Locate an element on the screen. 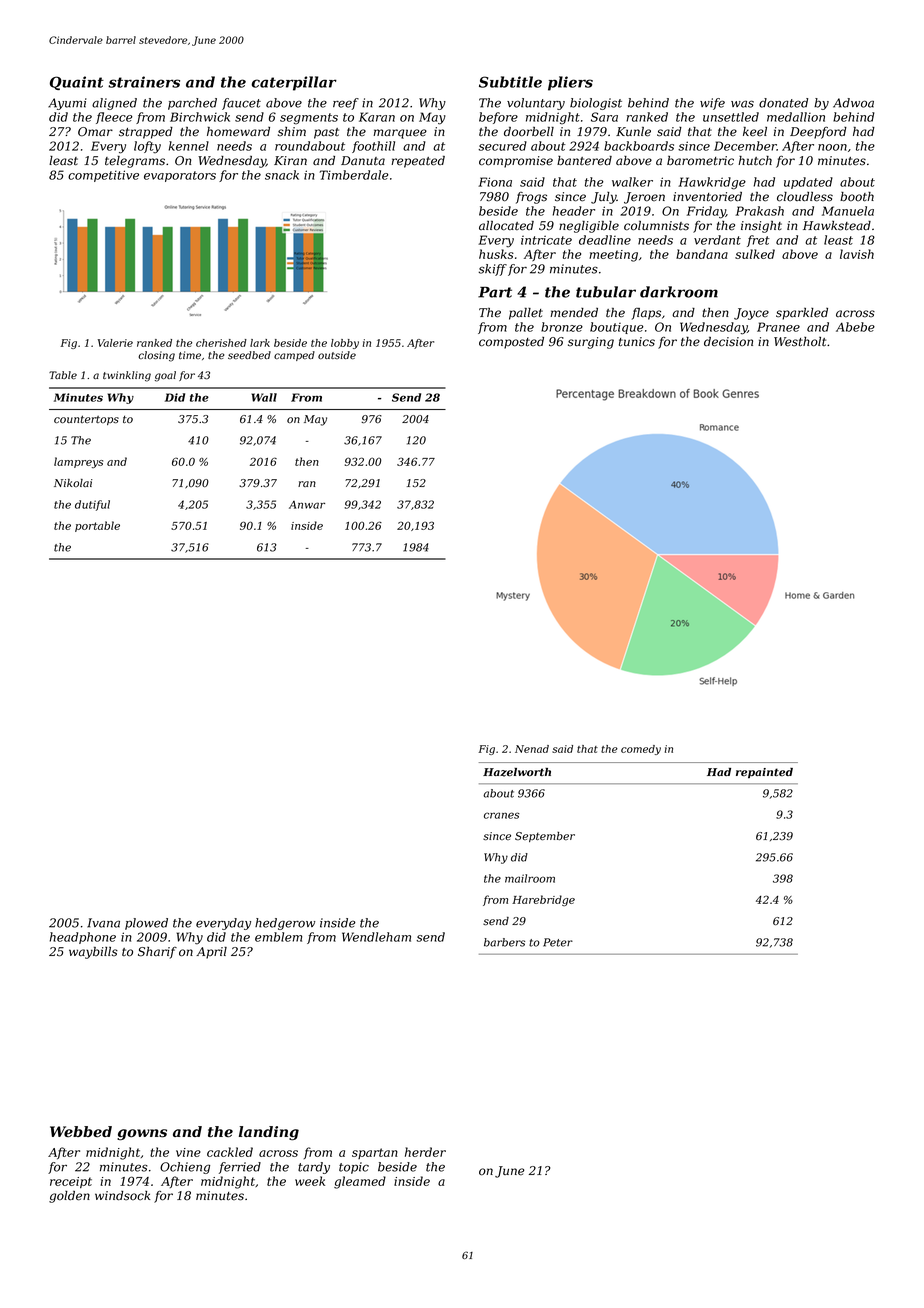 This screenshot has width=924, height=1308. lampreys is located at coordinates (78, 462).
